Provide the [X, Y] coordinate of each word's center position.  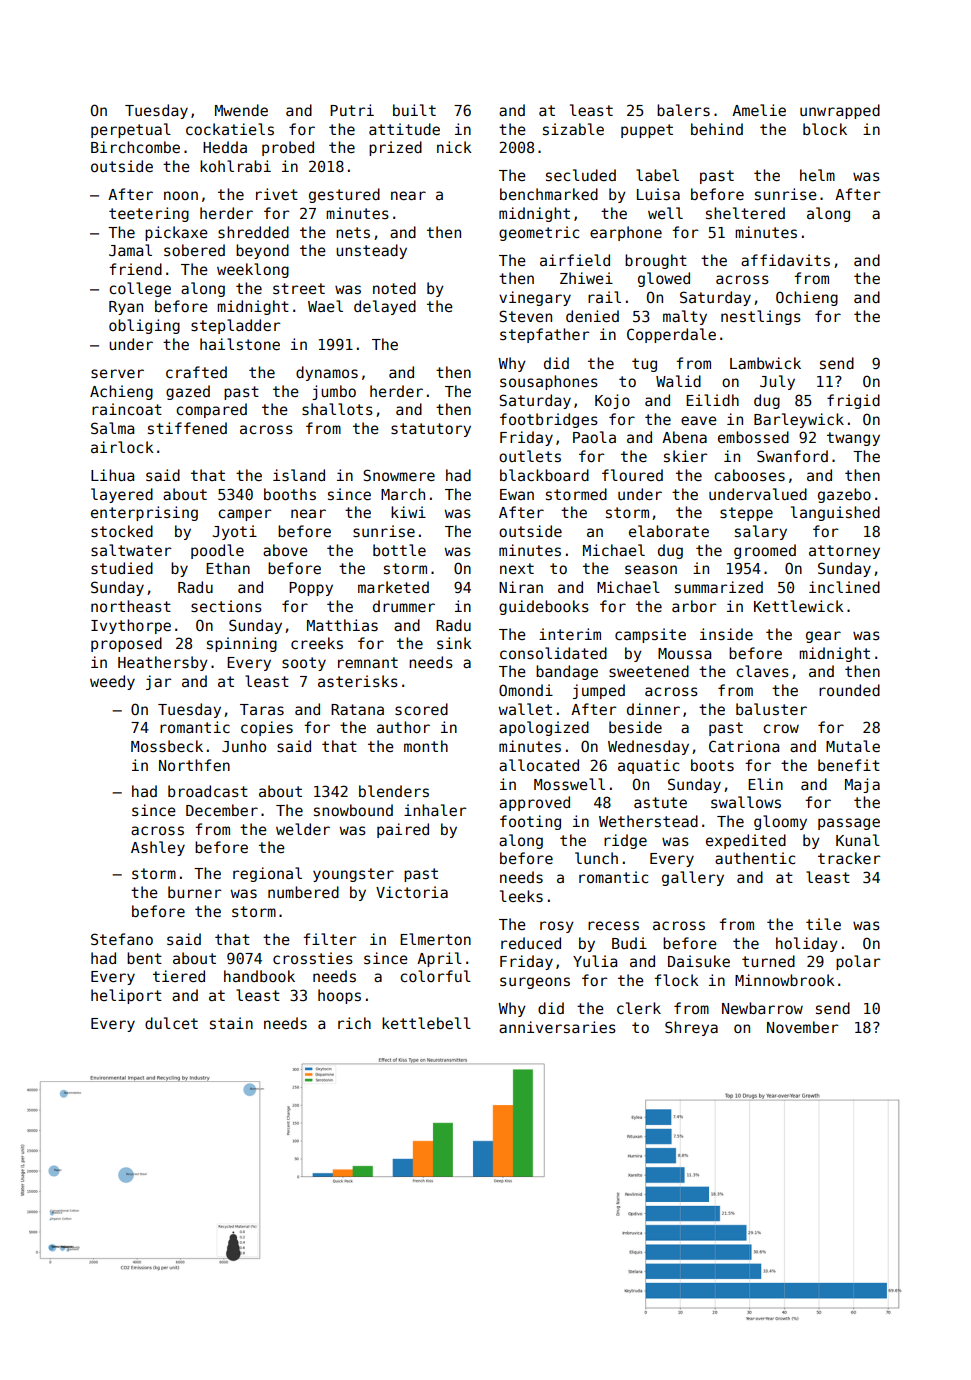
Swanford [792, 456]
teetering [149, 214]
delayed [385, 307]
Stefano [122, 939]
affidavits [785, 260]
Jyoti [234, 532]
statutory [431, 430]
